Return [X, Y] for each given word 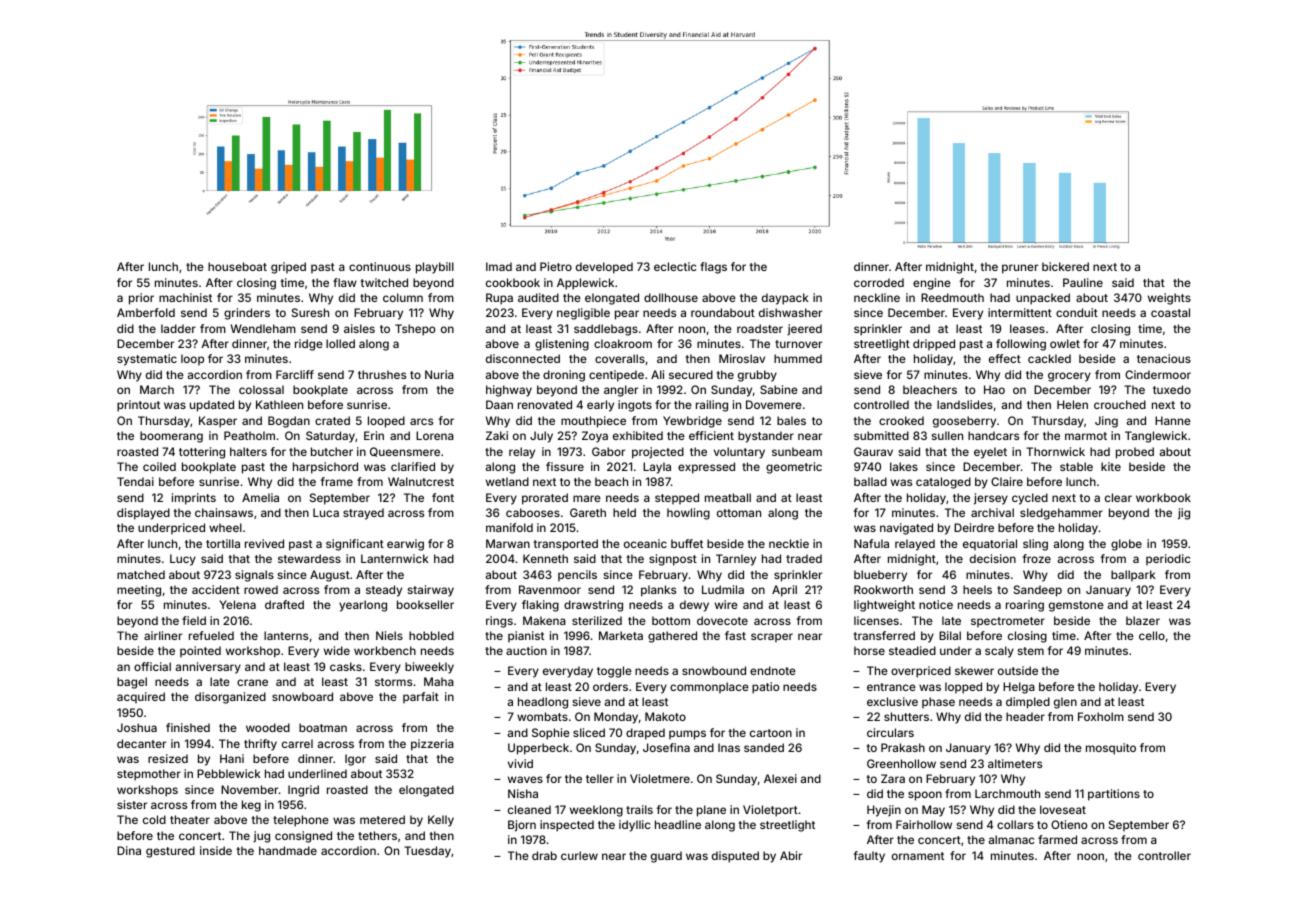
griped [288, 268]
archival [992, 512]
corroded [879, 282]
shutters [906, 716]
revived [264, 543]
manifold [509, 527]
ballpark [1133, 575]
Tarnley [736, 560]
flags [713, 268]
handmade [288, 850]
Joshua [137, 727]
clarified [413, 466]
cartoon [771, 733]
